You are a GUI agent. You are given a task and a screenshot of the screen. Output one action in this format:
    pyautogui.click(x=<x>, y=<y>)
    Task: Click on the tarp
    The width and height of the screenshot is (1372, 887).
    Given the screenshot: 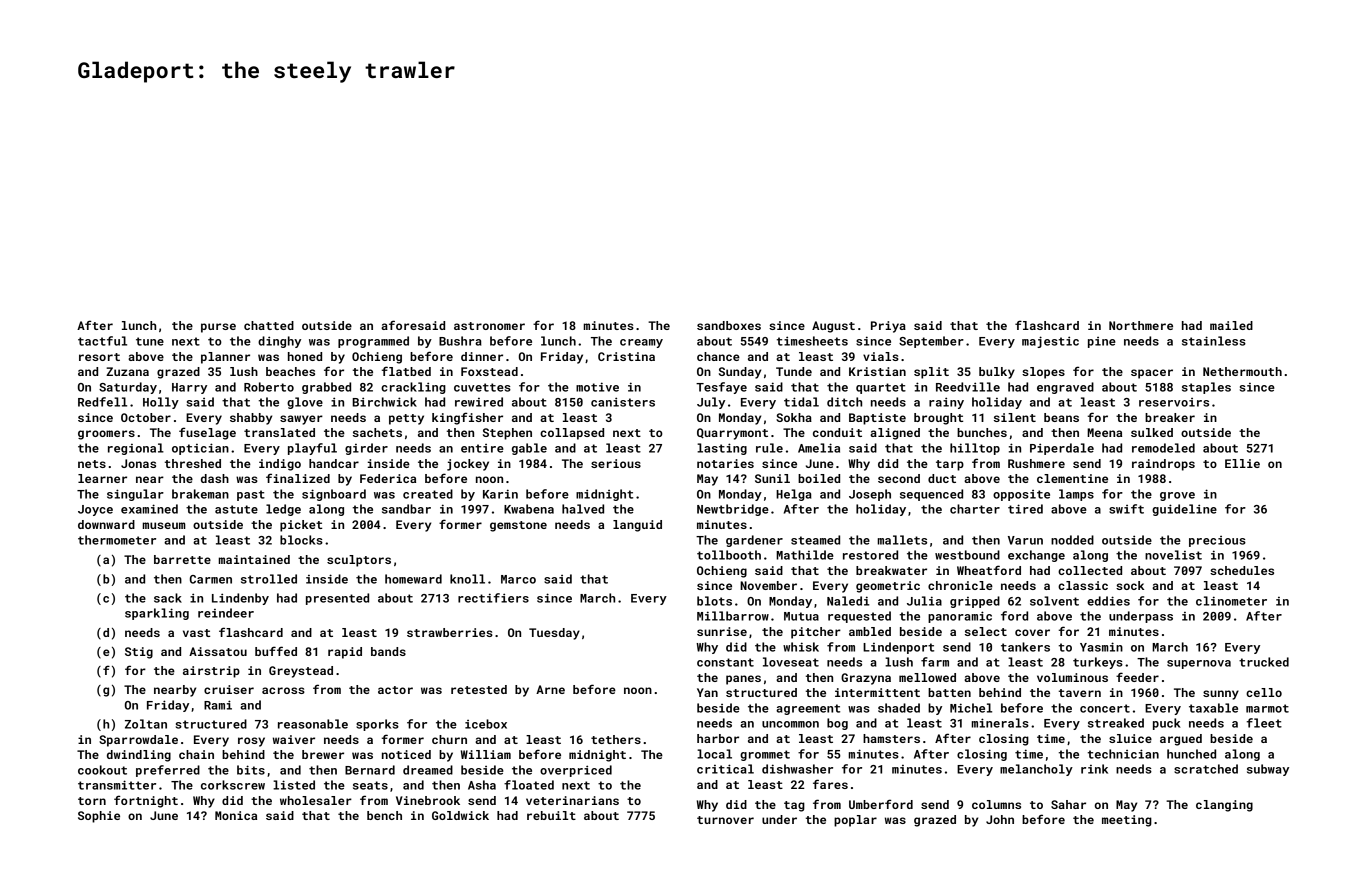 What is the action you would take?
    pyautogui.click(x=950, y=465)
